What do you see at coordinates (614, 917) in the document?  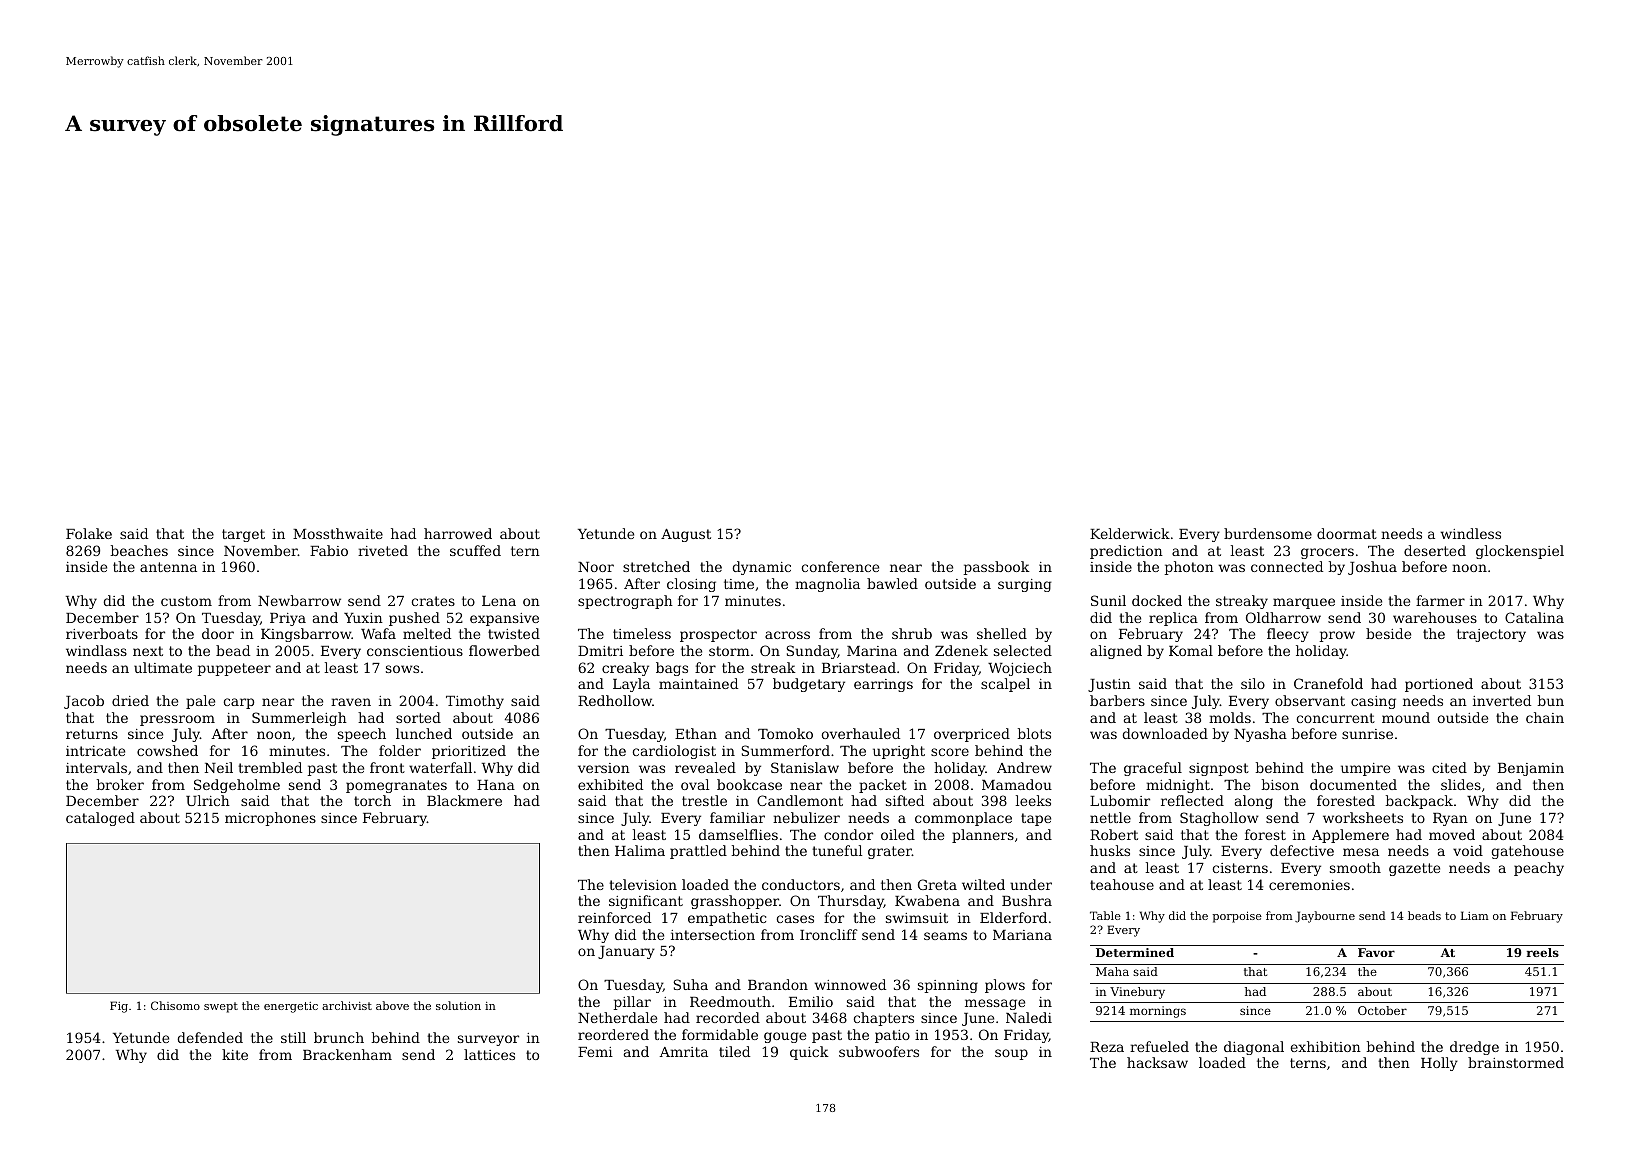 I see `reinforced` at bounding box center [614, 917].
